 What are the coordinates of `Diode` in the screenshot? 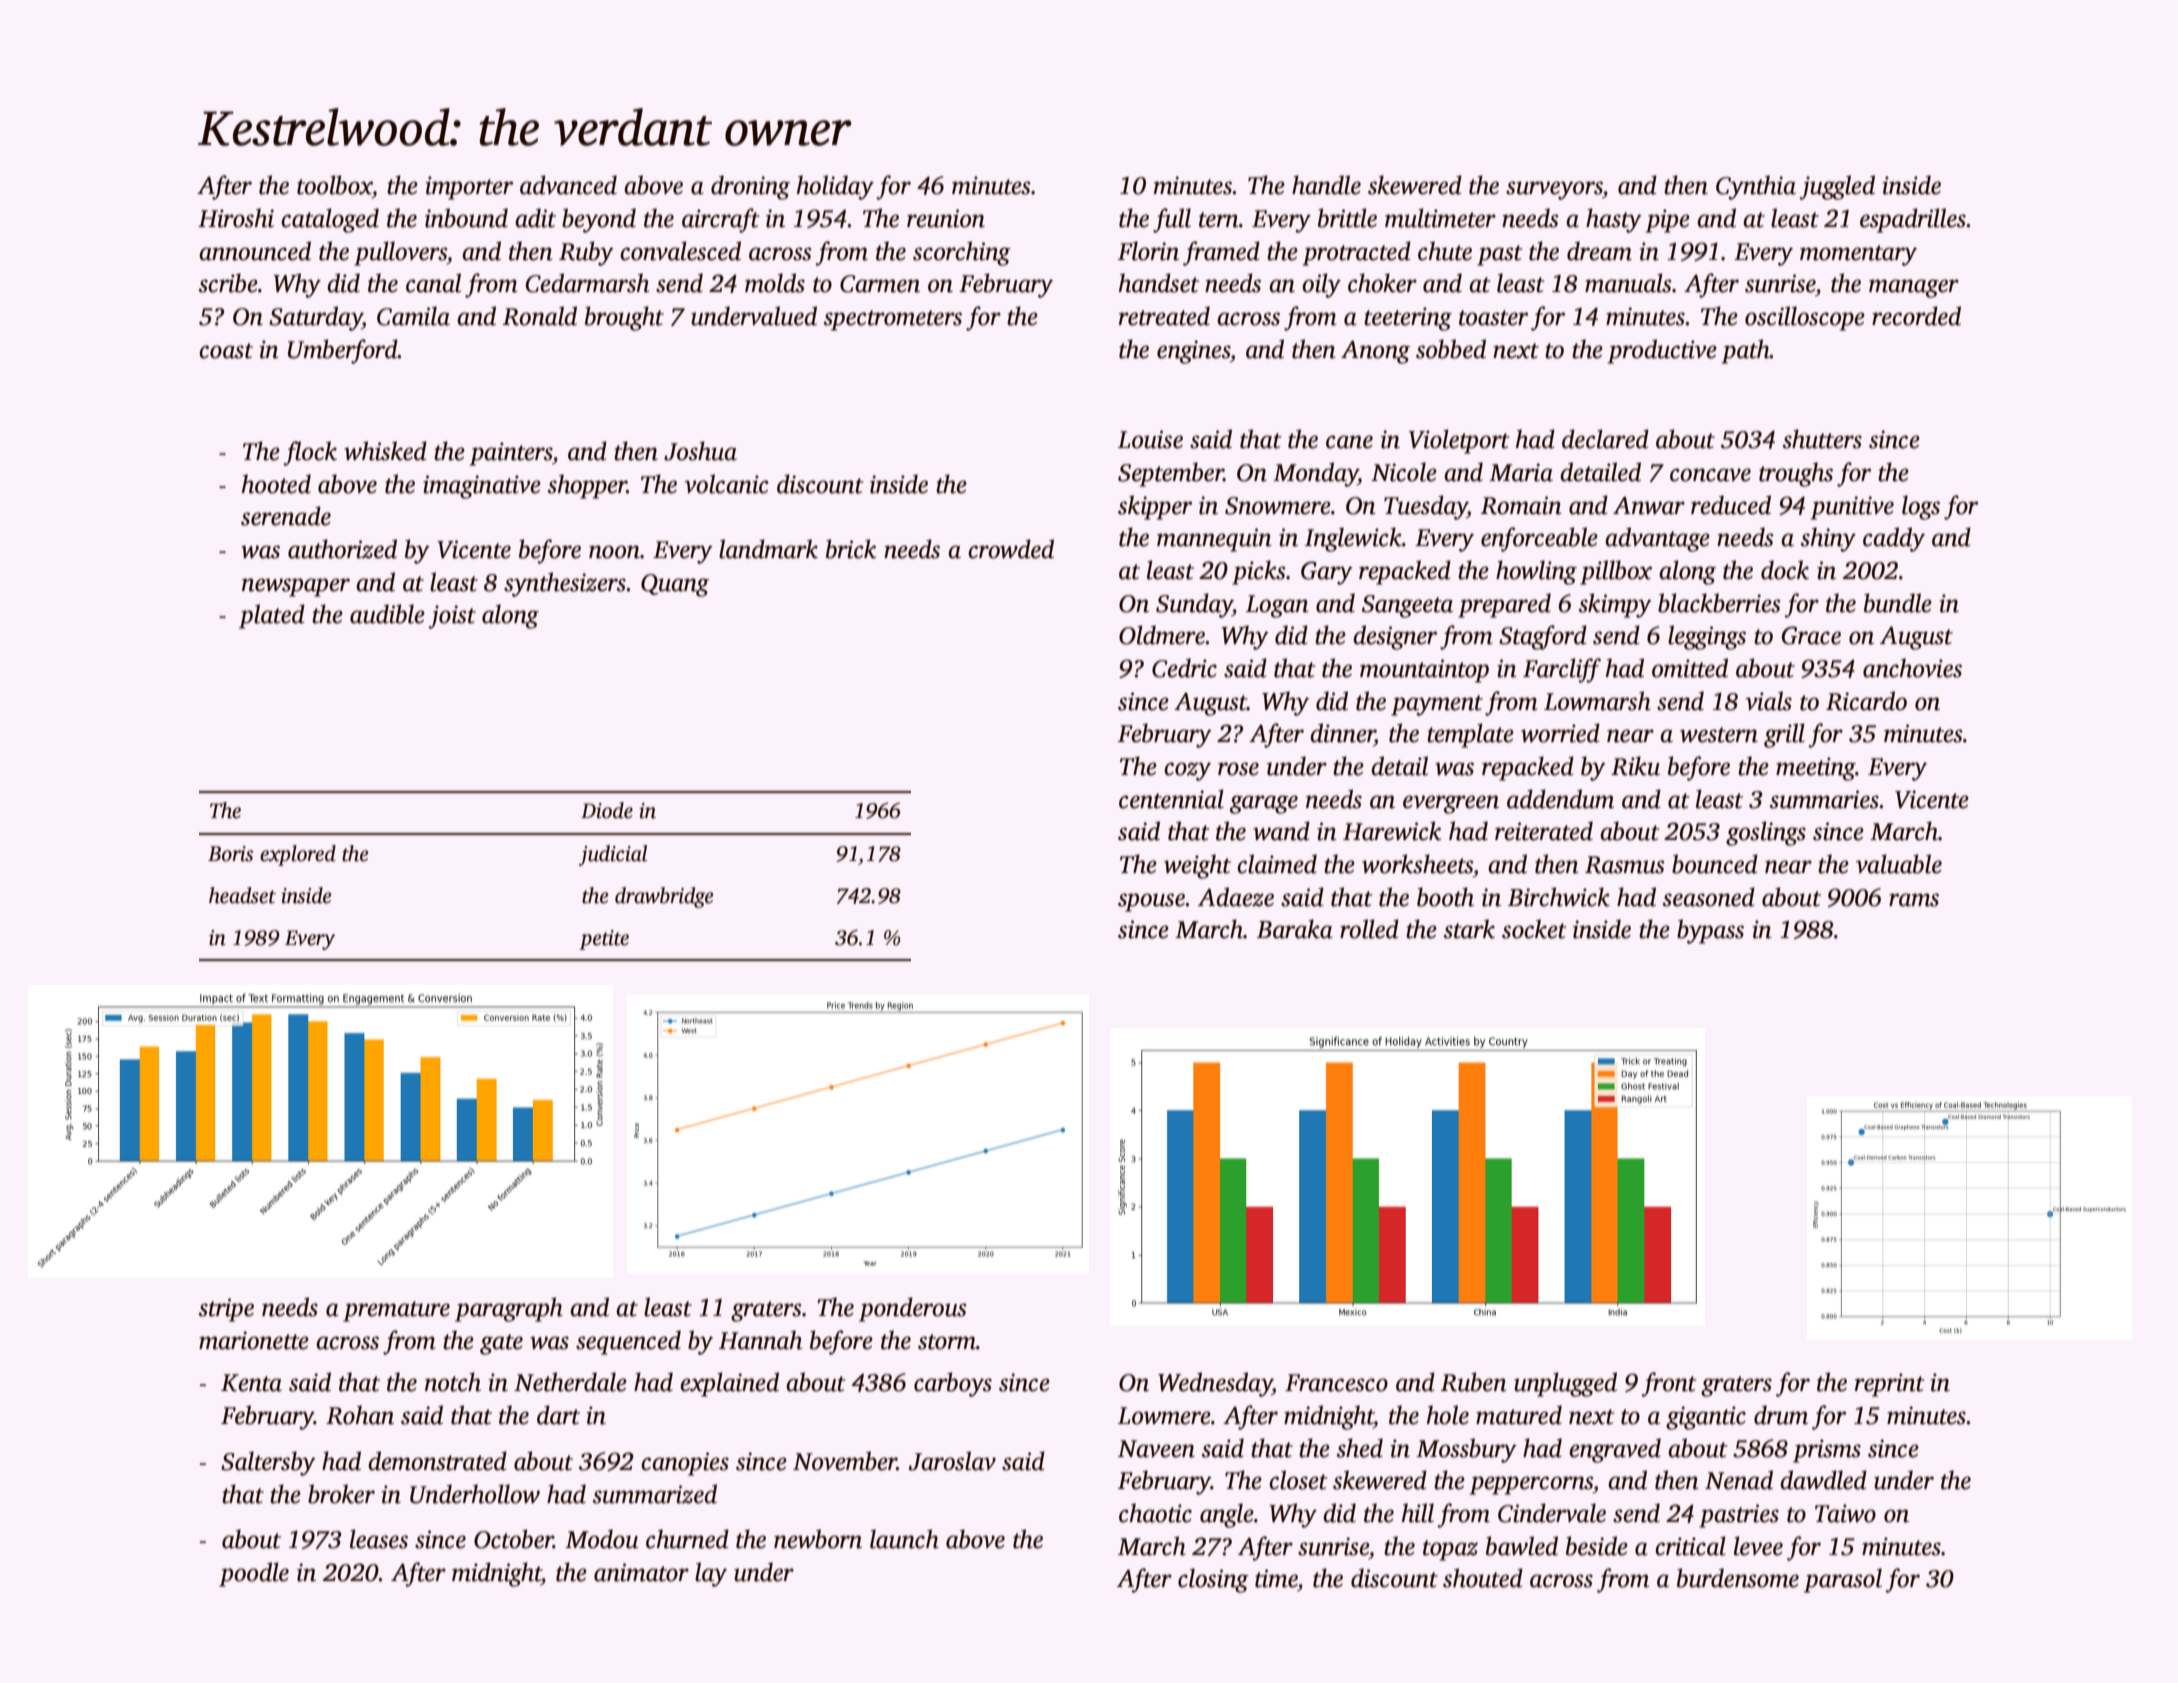 It's located at (607, 810).
